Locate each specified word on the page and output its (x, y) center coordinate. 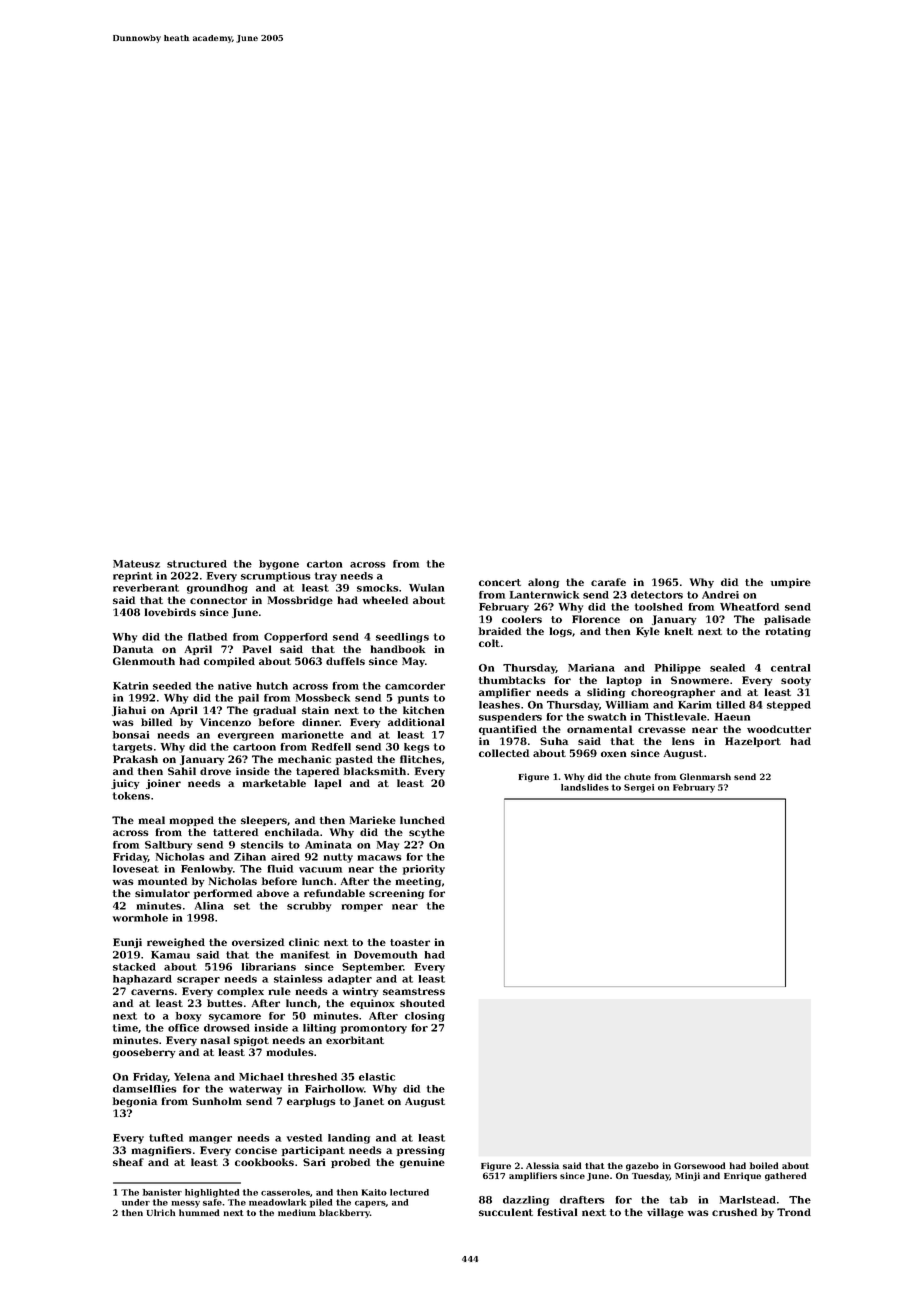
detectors (657, 595)
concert (500, 582)
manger (210, 1140)
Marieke (373, 820)
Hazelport (753, 742)
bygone (279, 565)
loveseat (136, 869)
